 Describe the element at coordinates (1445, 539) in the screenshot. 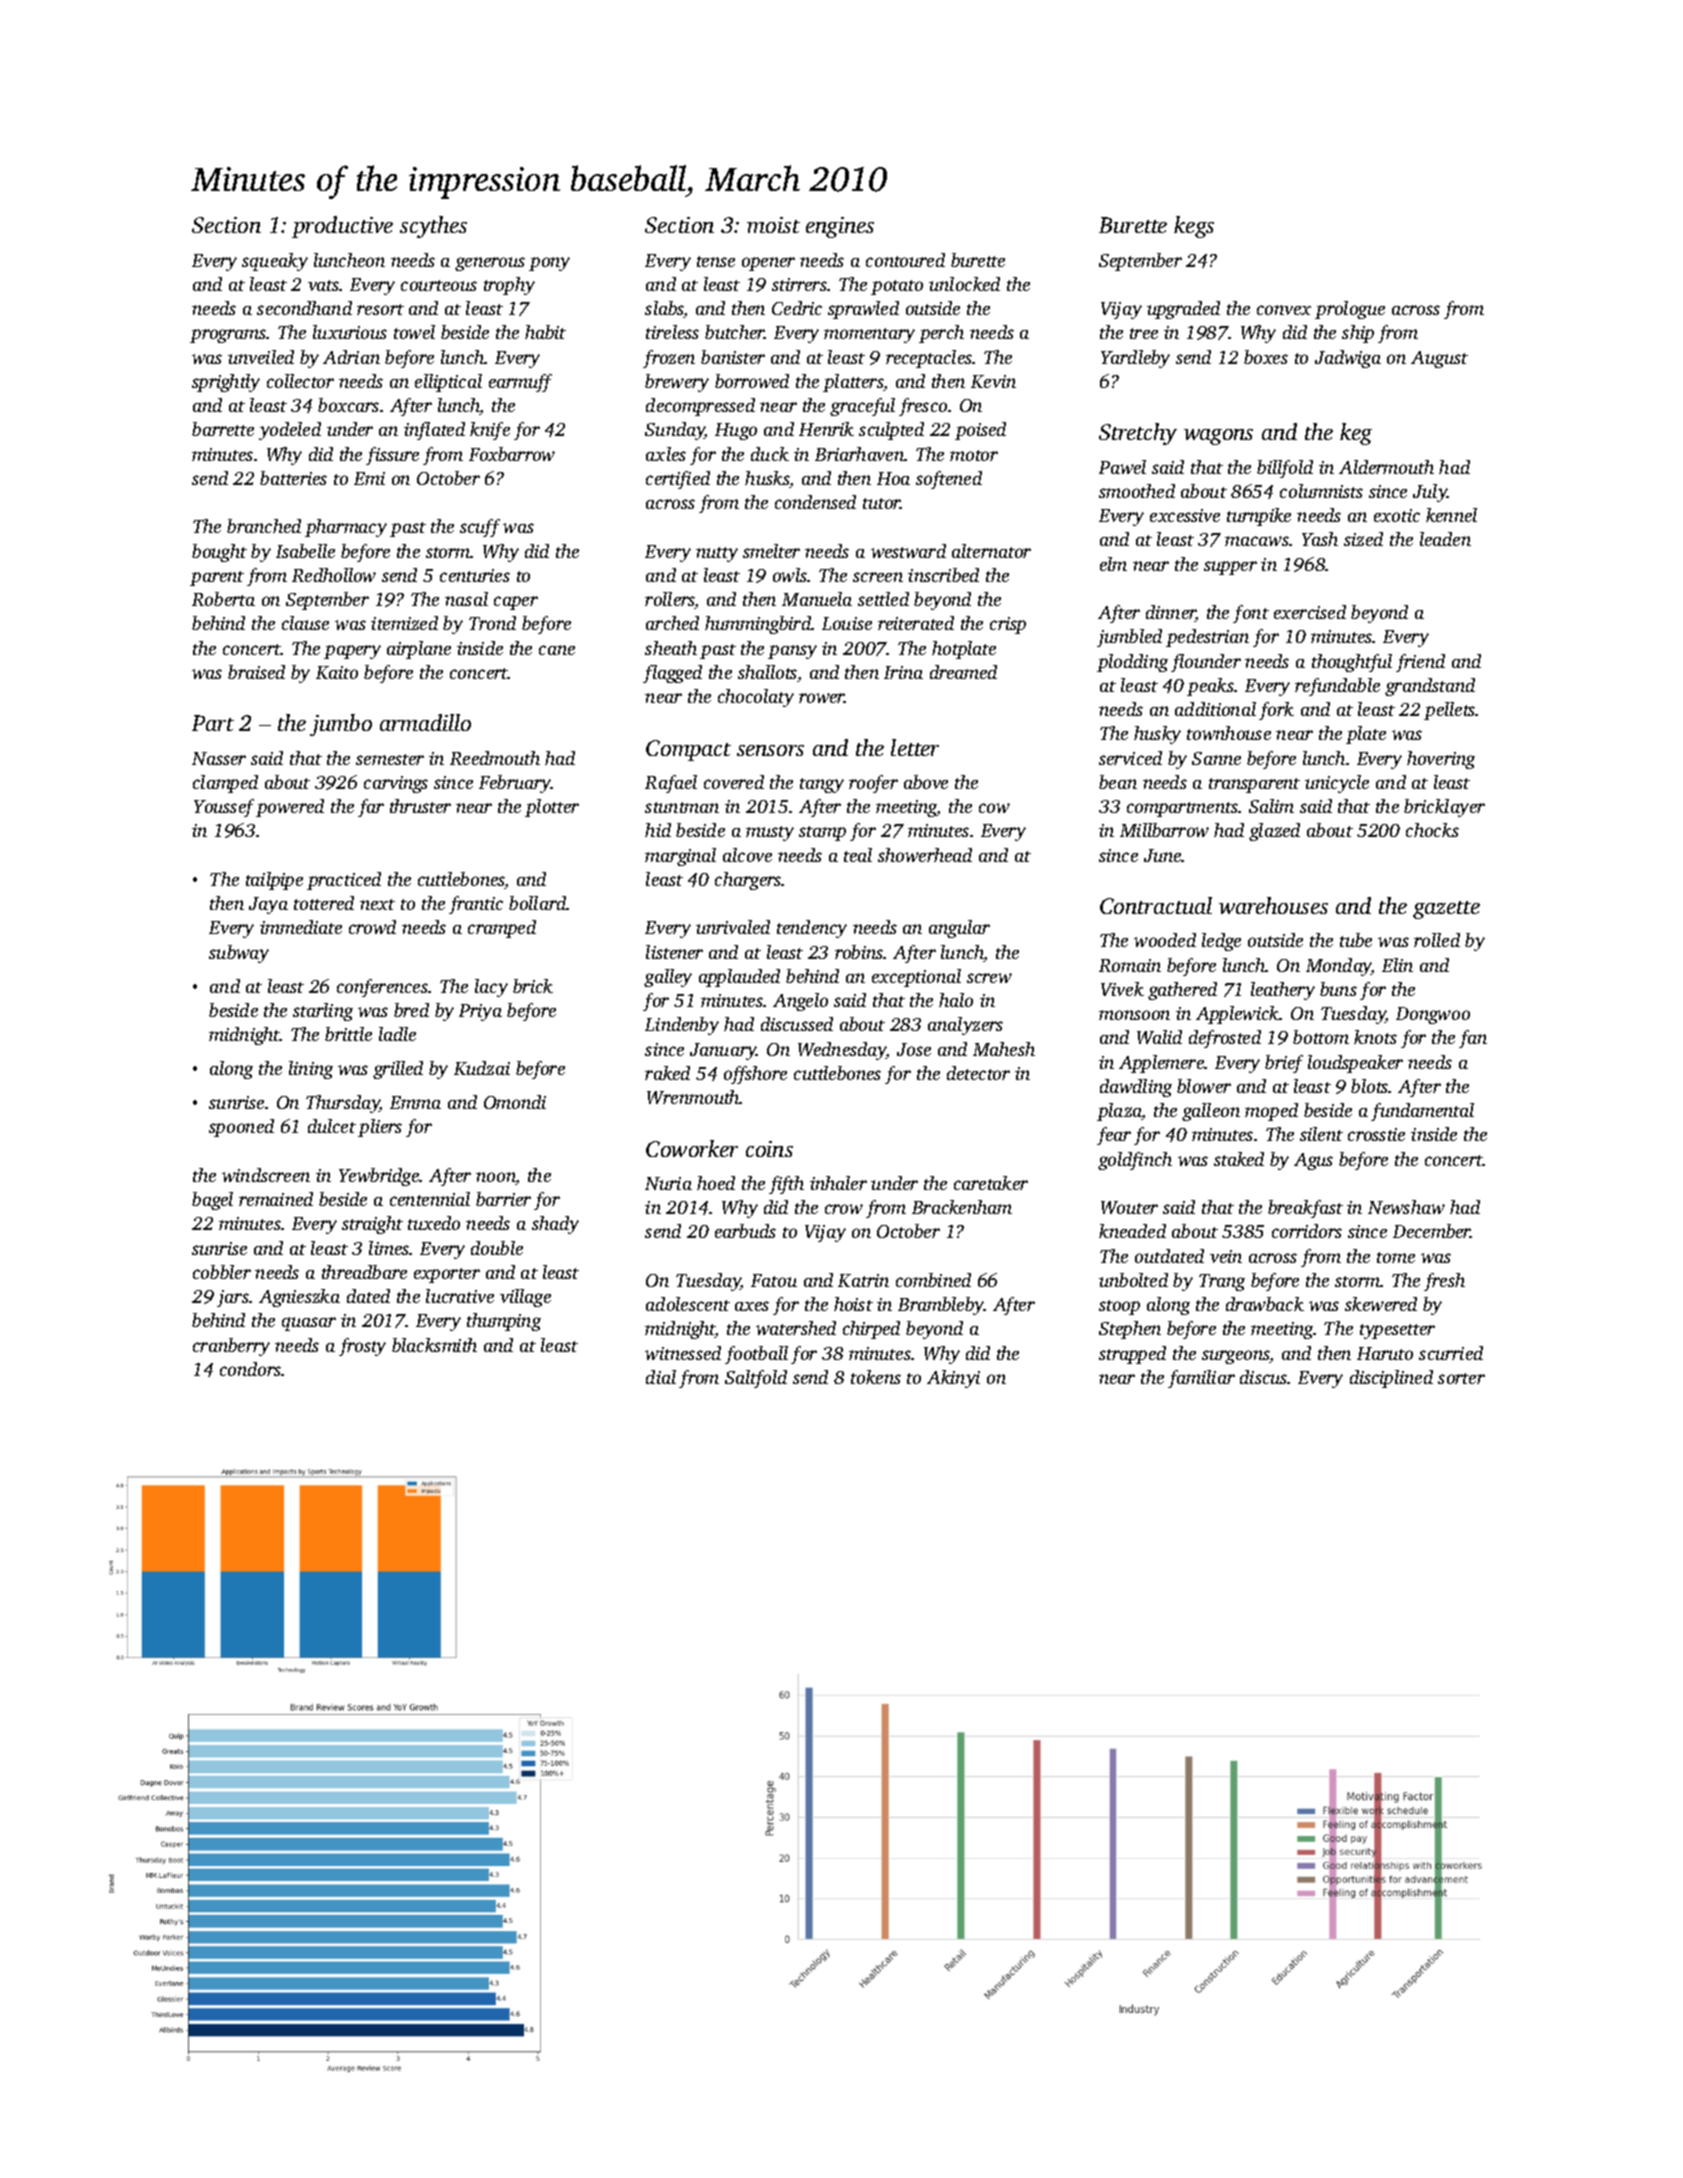

I see `leaden` at that location.
